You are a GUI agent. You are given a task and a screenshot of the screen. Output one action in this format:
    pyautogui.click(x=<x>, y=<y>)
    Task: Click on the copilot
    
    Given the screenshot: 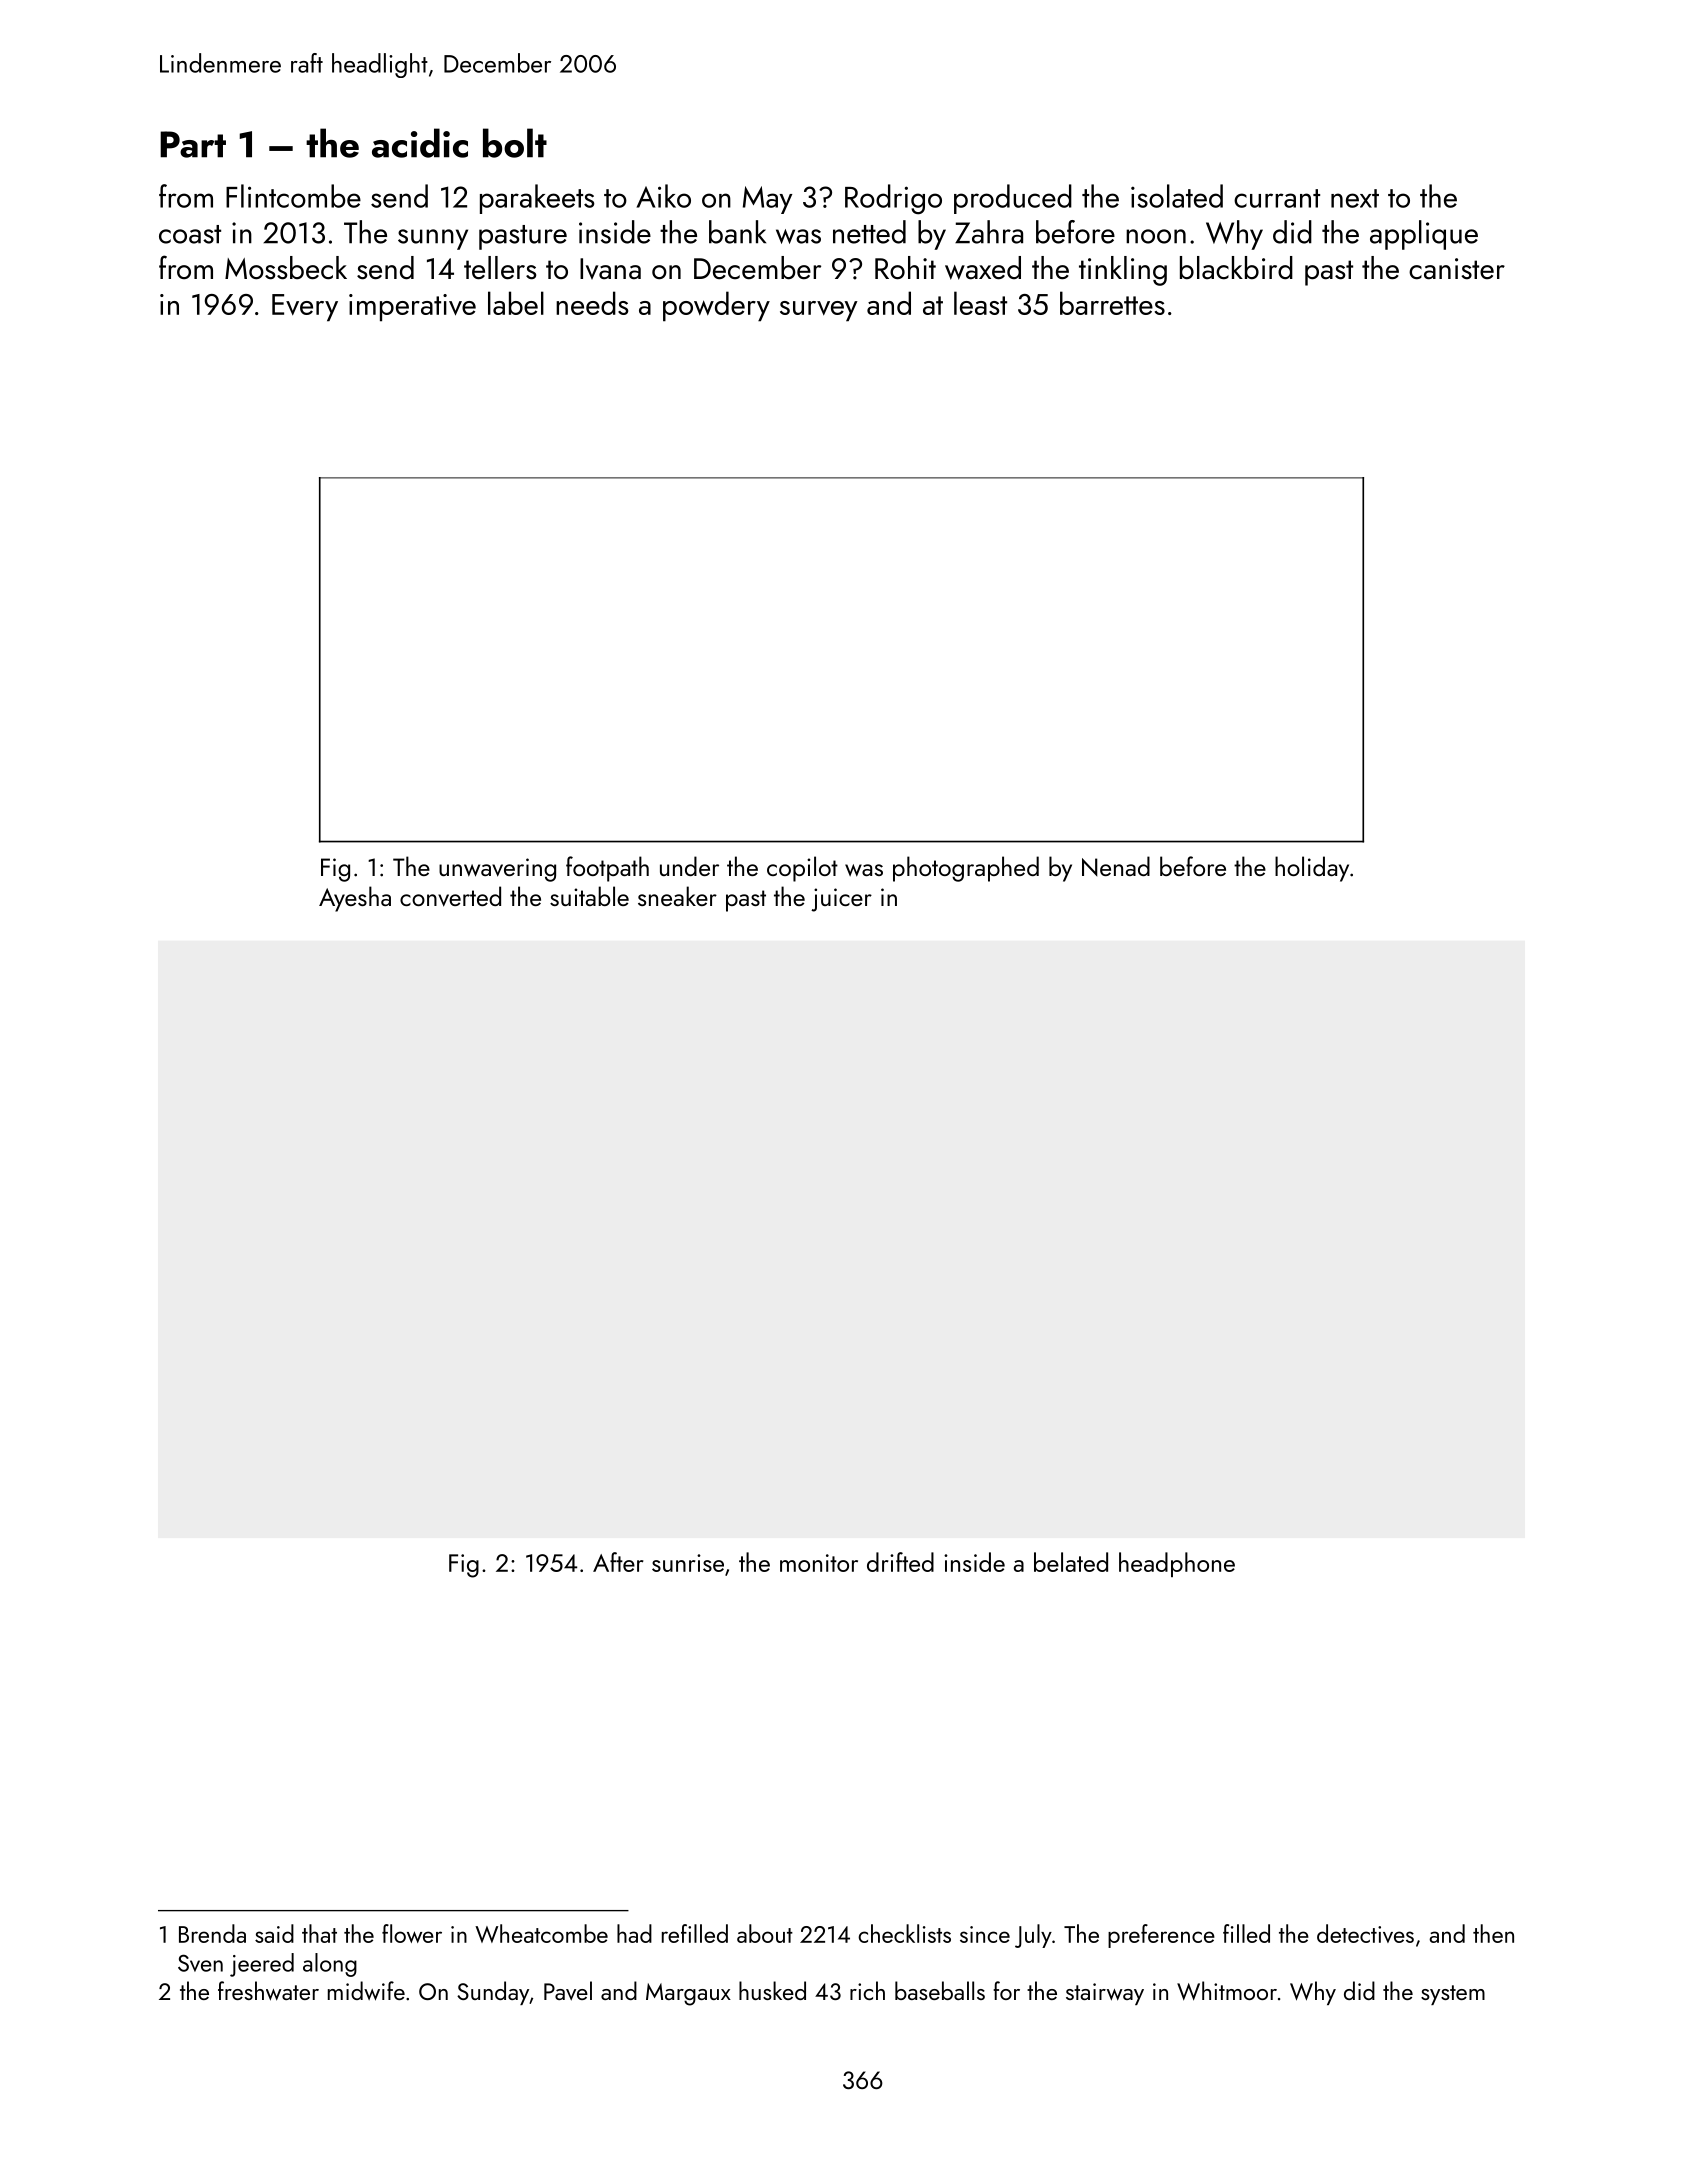 What is the action you would take?
    pyautogui.click(x=802, y=869)
